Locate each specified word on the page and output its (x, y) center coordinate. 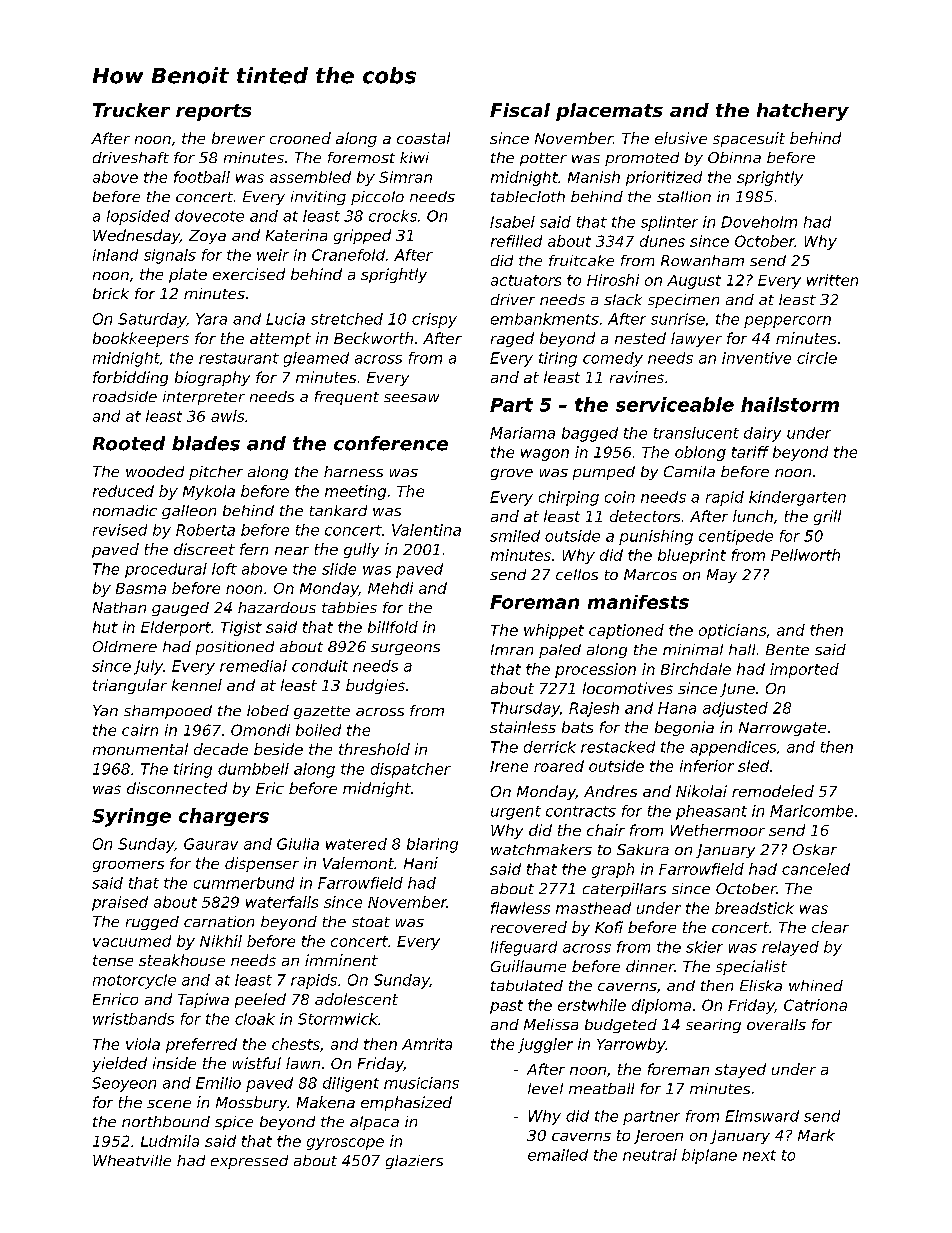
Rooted (129, 443)
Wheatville (132, 1160)
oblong (700, 453)
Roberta (205, 530)
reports (213, 112)
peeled (260, 1000)
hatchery (803, 112)
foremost (361, 157)
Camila (689, 471)
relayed (790, 948)
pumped (604, 473)
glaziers (414, 1162)
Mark (816, 1135)
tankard (338, 510)
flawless (520, 908)
